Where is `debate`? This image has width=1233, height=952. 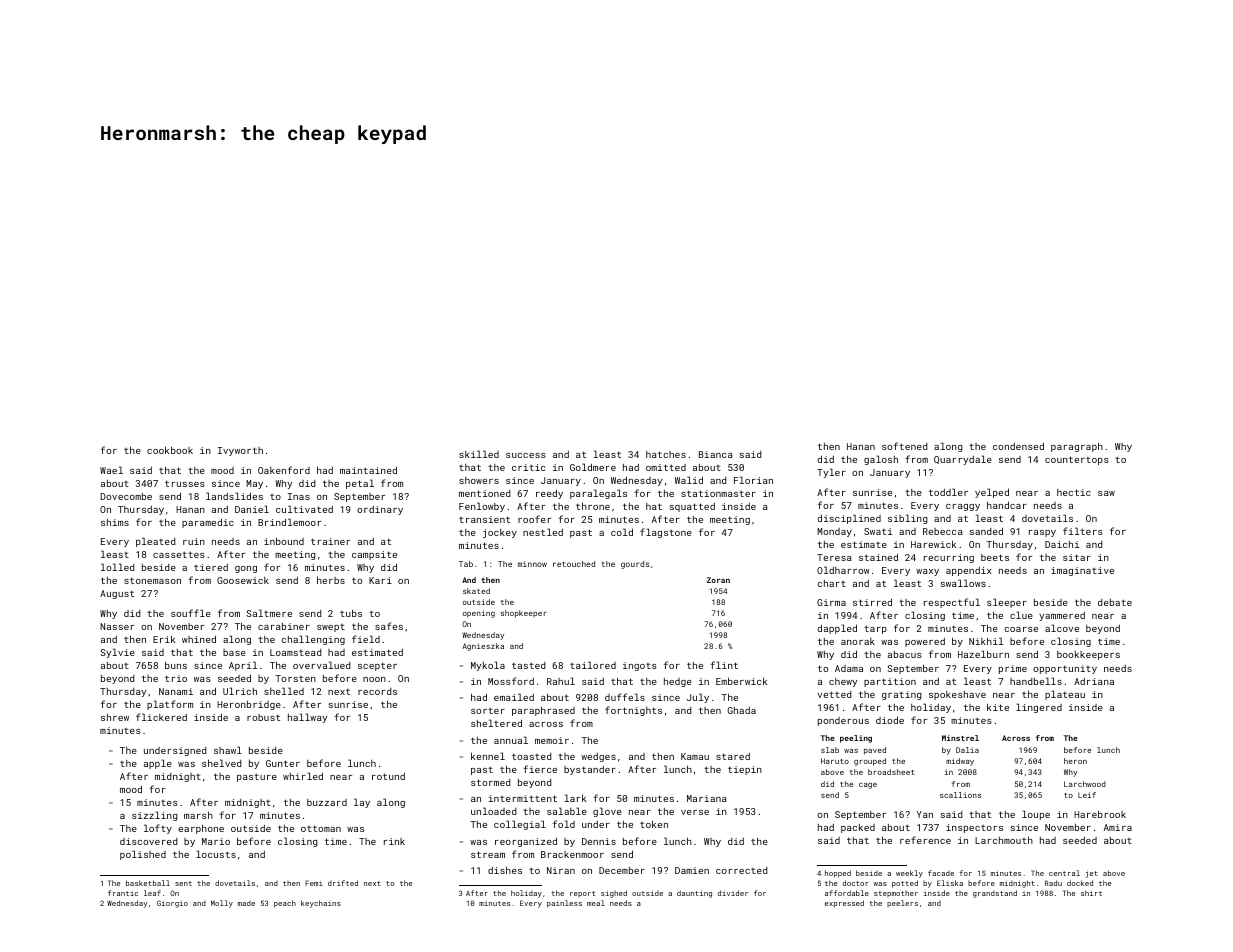
debate is located at coordinates (1115, 602).
